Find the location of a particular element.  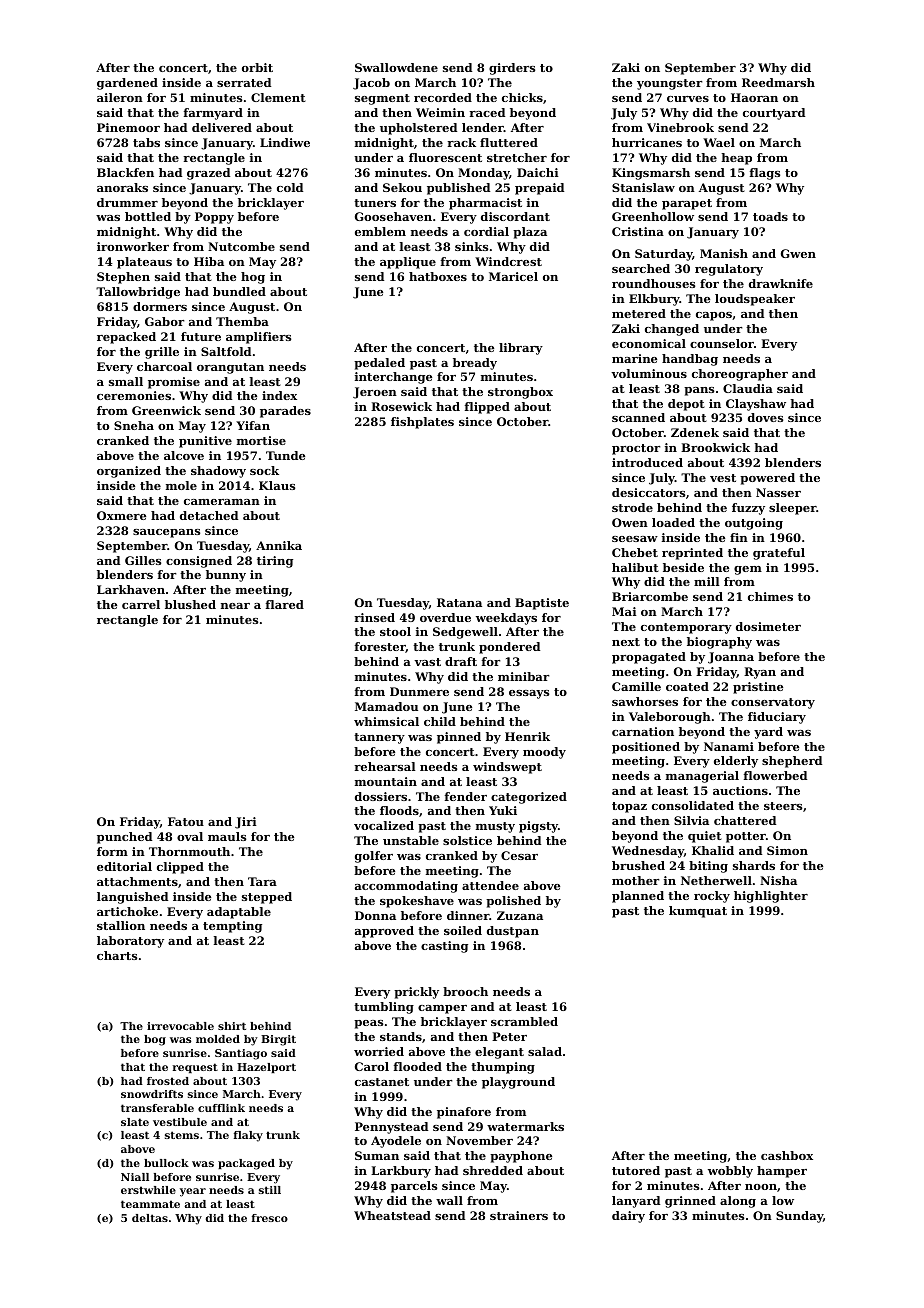

Silvia is located at coordinates (691, 820).
